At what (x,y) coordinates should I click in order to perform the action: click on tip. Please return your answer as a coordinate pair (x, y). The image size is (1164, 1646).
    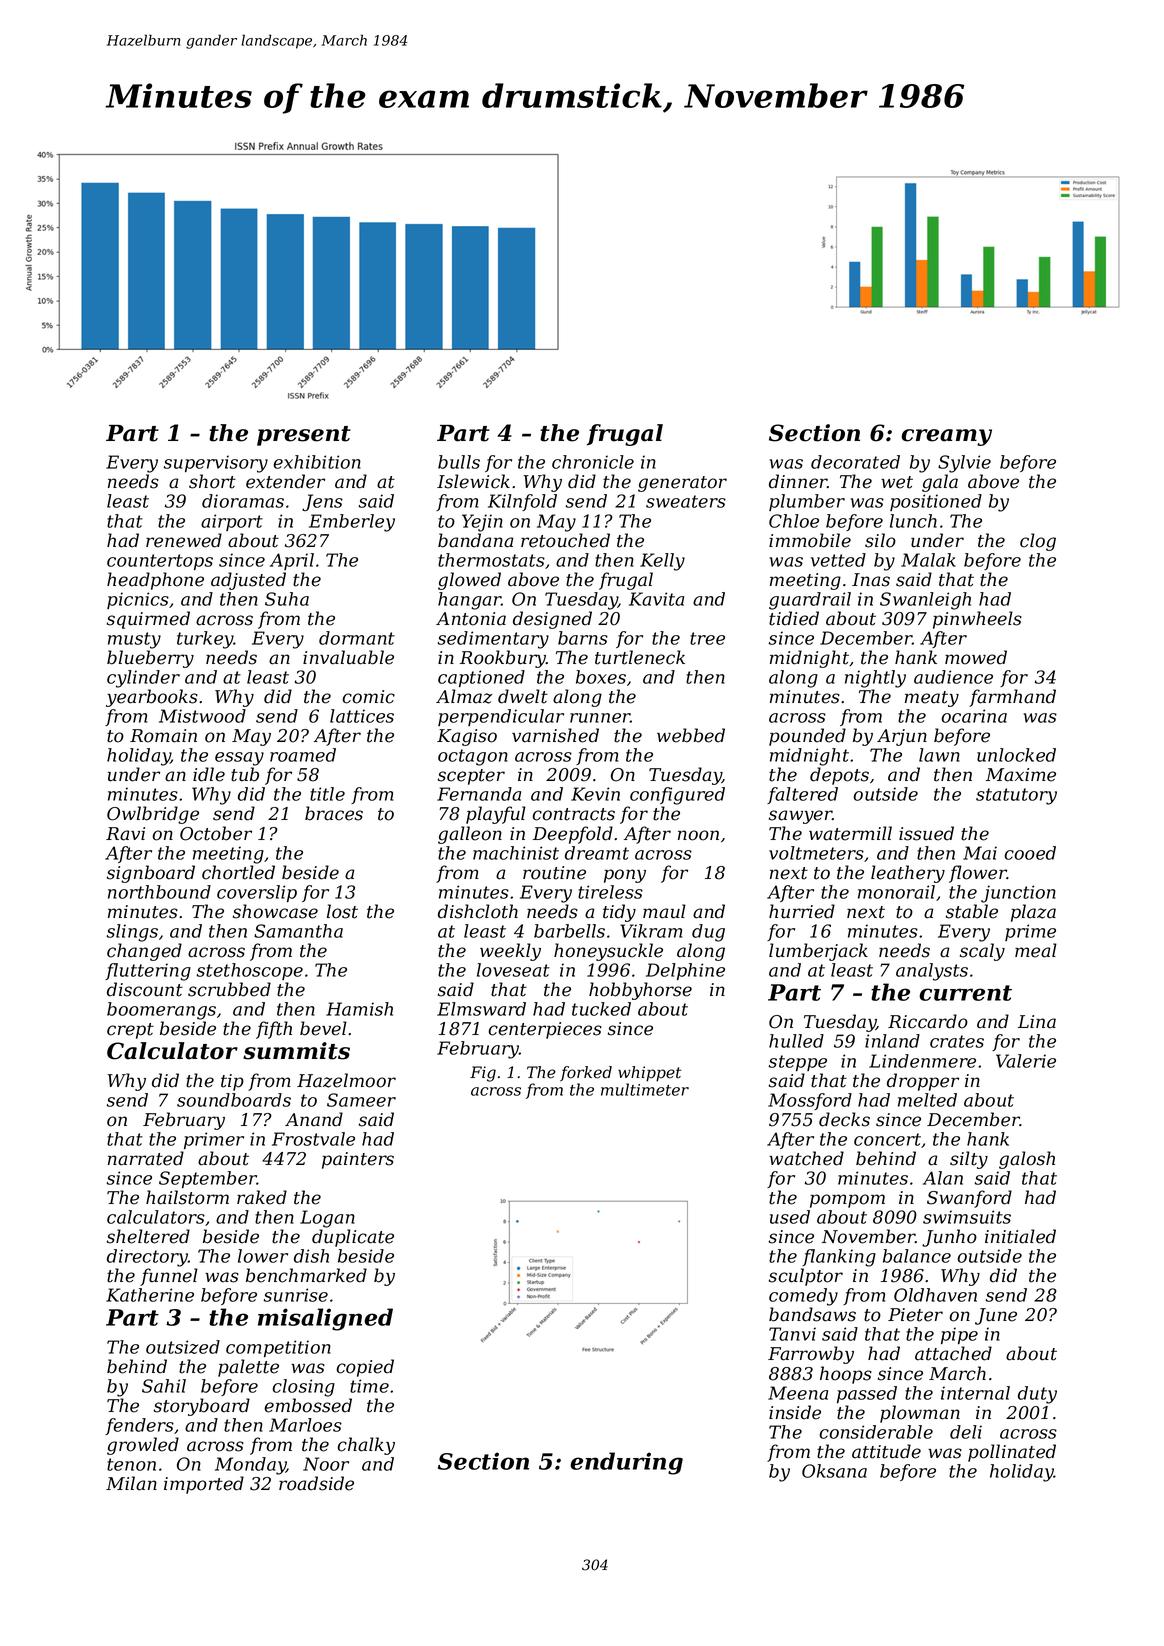
    Looking at the image, I should click on (232, 1082).
